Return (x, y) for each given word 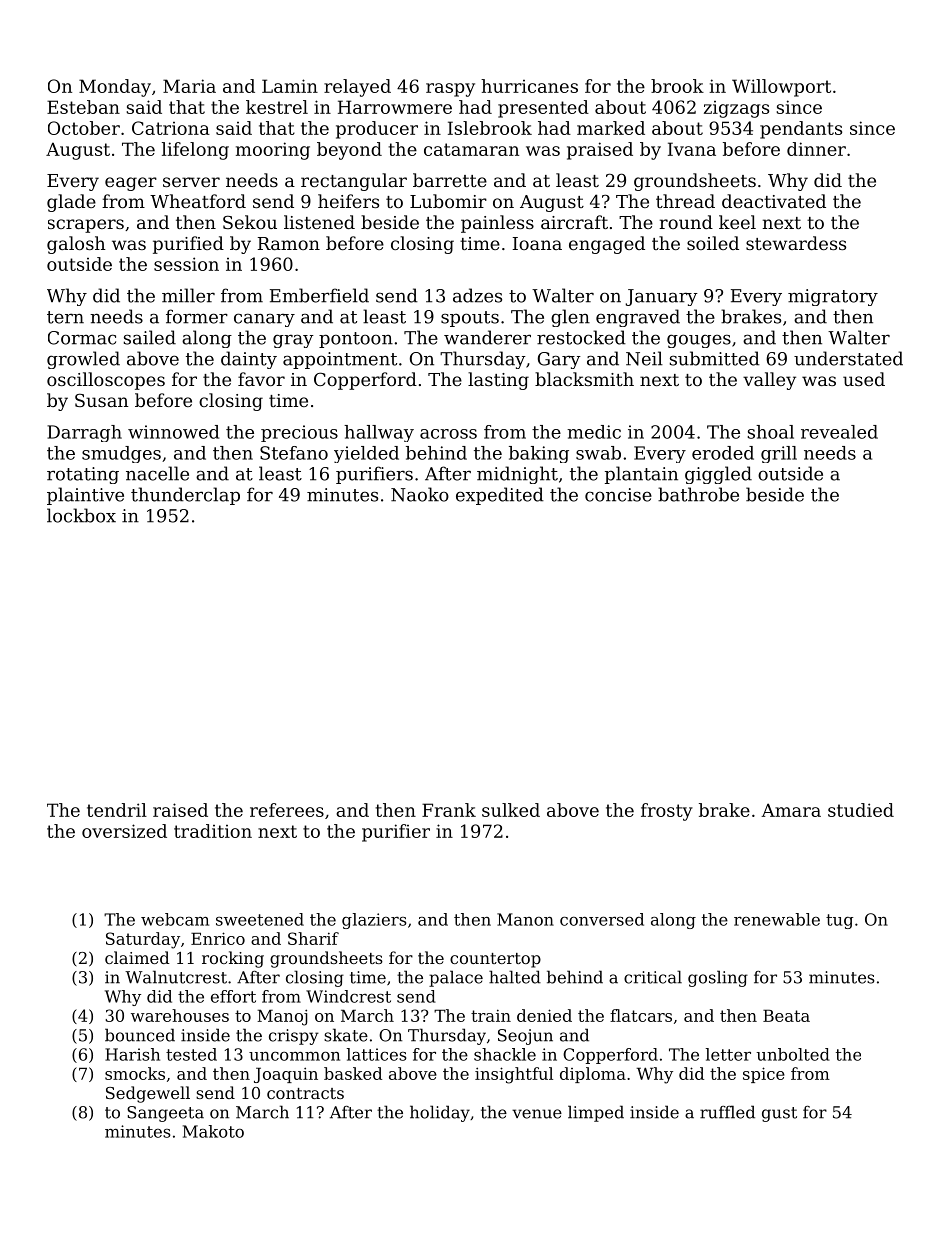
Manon (525, 919)
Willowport (781, 88)
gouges (699, 341)
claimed (137, 957)
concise (618, 495)
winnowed (173, 432)
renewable (777, 919)
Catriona (171, 128)
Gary (559, 360)
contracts (305, 1093)
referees (287, 810)
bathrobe (698, 494)
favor (261, 379)
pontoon (356, 340)
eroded (723, 453)
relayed (357, 88)
